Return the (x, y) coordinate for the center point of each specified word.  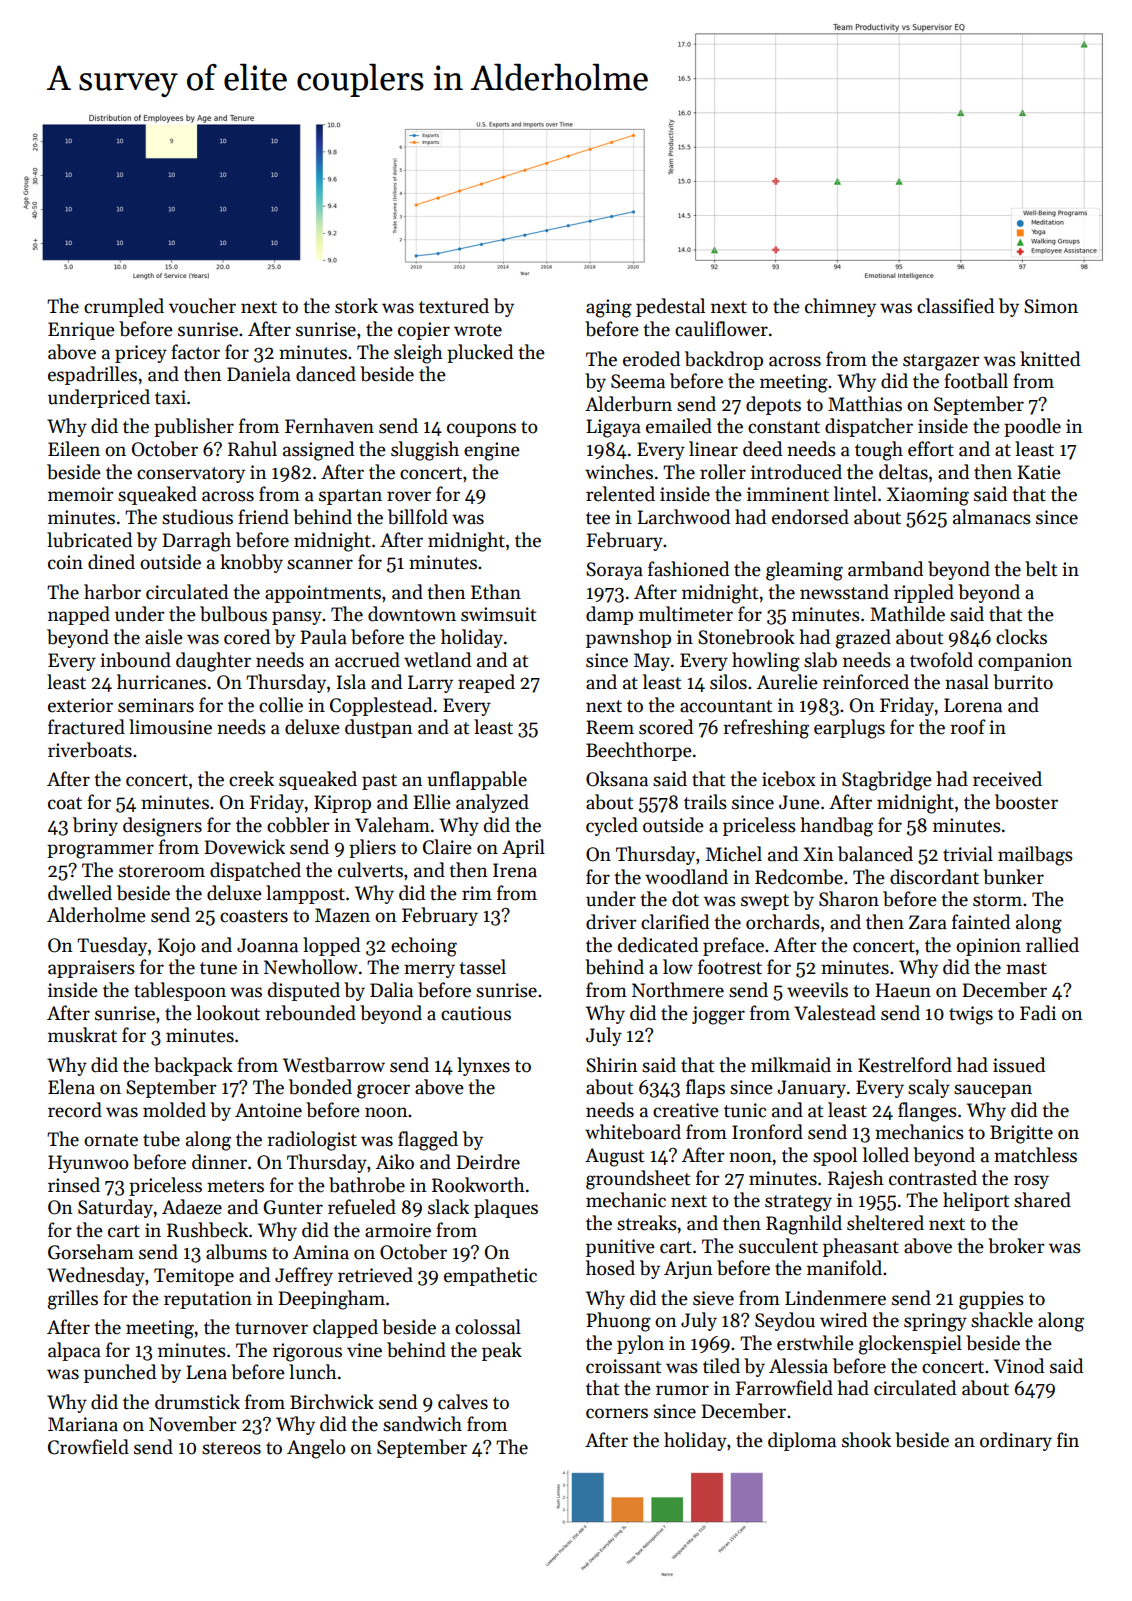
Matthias (865, 404)
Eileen (74, 449)
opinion (988, 947)
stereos (231, 1448)
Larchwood (683, 517)
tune (218, 968)
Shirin (612, 1065)
